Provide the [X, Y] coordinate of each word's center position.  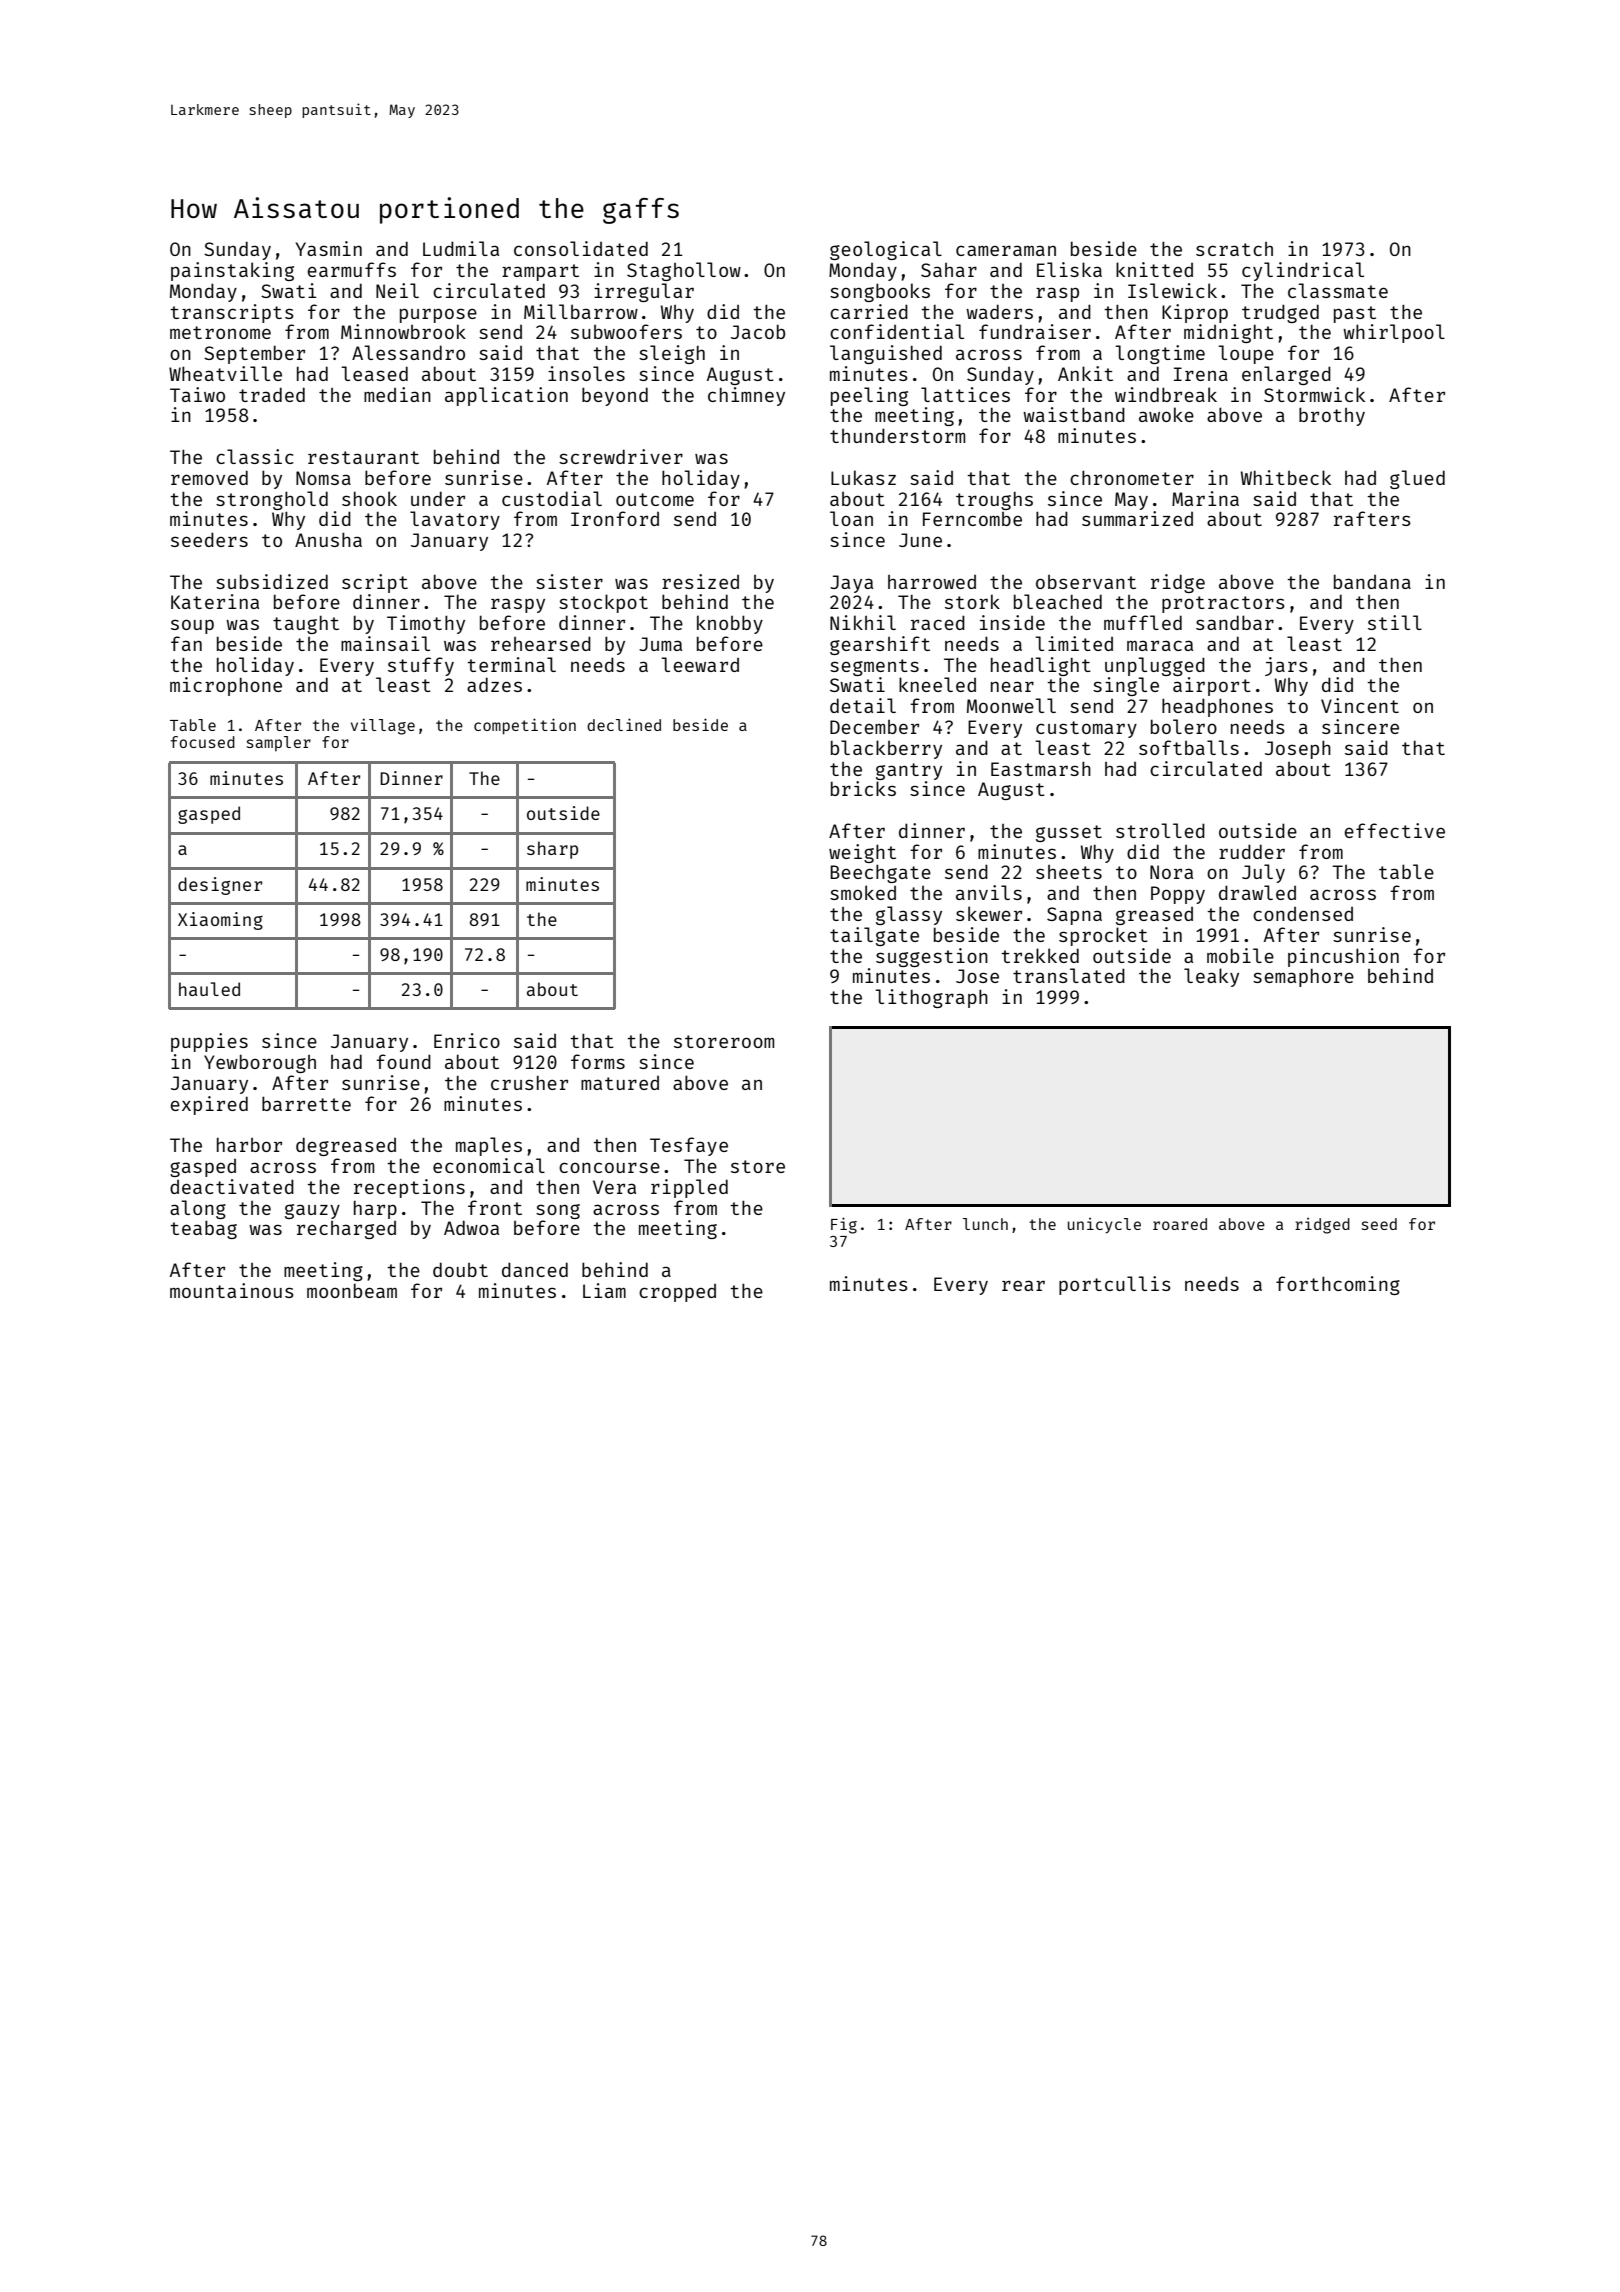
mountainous [232, 1290]
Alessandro [408, 352]
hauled [209, 989]
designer [220, 886]
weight [862, 853]
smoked [863, 892]
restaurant [363, 457]
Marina [1205, 498]
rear [1023, 1285]
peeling [869, 396]
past [1355, 314]
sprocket [1103, 936]
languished [886, 354]
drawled [1257, 892]
